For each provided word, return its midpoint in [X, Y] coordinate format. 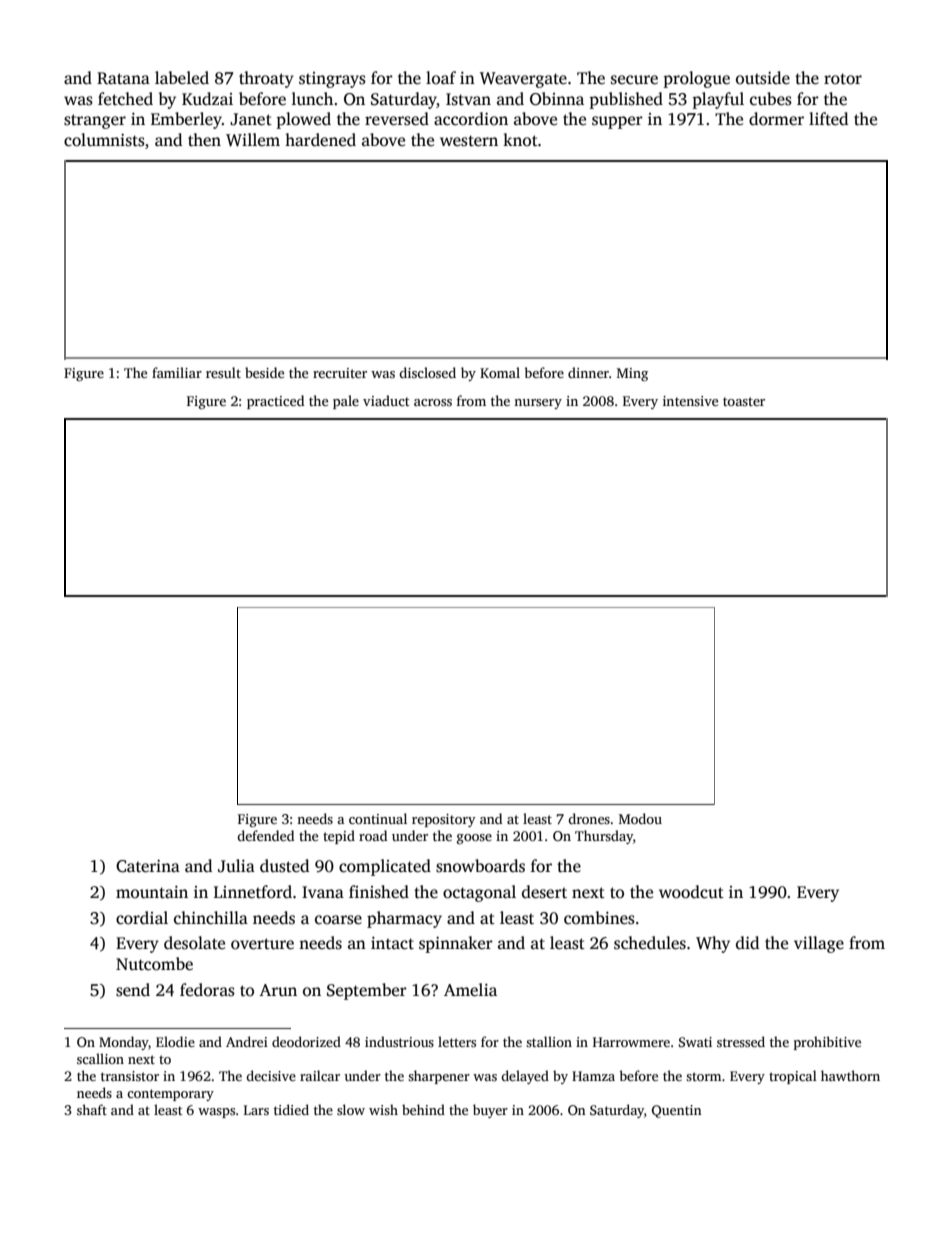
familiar [177, 372]
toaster [744, 401]
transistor [130, 1076]
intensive [690, 401]
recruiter [340, 373]
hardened [320, 140]
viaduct [386, 400]
